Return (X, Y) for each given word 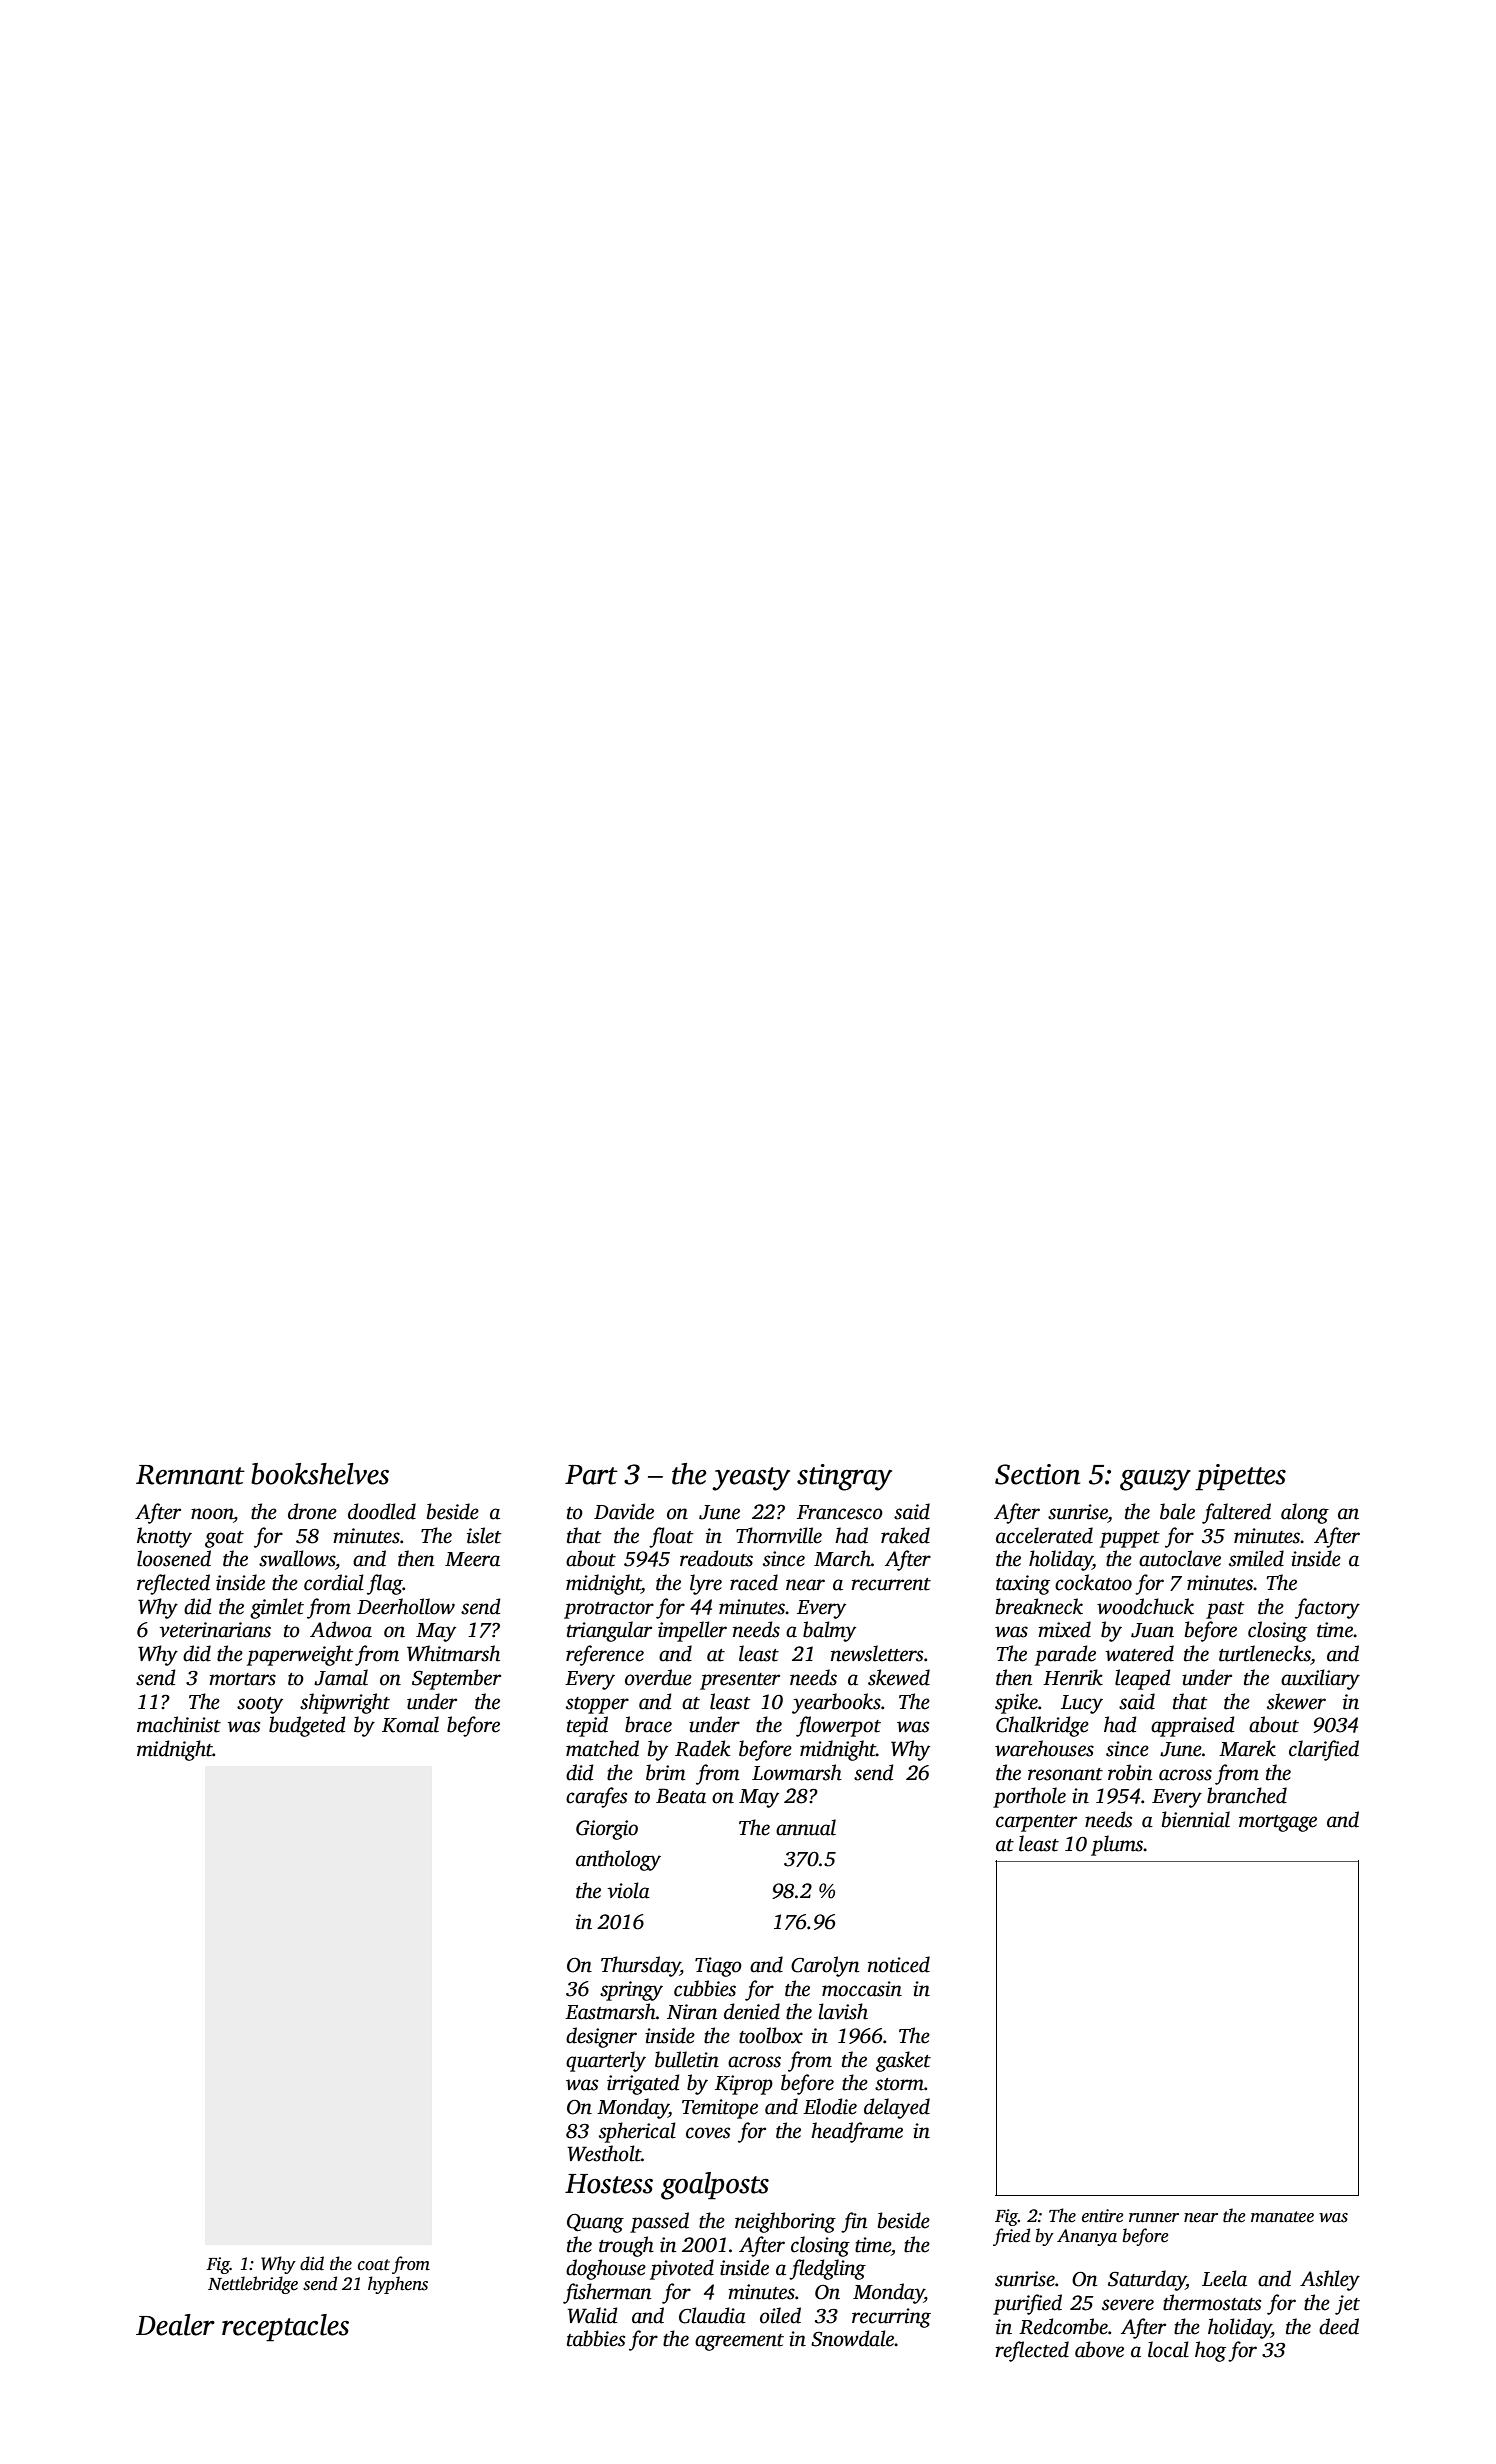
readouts (716, 1558)
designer (601, 2037)
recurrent (891, 1584)
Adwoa (341, 1629)
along (1305, 1513)
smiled (1256, 1558)
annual (806, 1827)
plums (1117, 1845)
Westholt (604, 2153)
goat (224, 1539)
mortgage (1278, 1823)
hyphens (398, 2285)
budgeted (307, 1726)
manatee (1282, 2217)
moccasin (862, 1989)
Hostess (609, 2184)
